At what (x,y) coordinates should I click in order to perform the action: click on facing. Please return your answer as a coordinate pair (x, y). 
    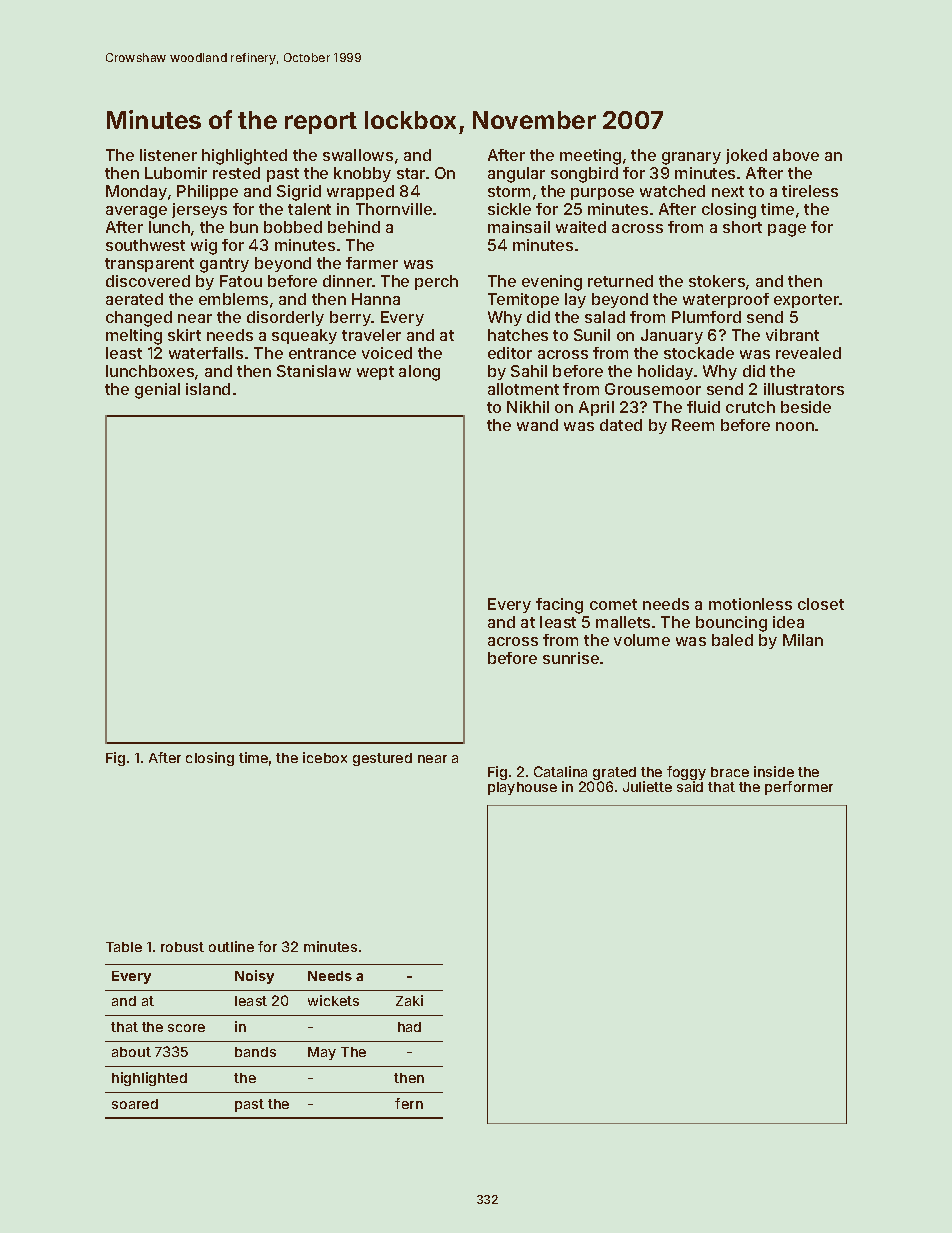
    Looking at the image, I should click on (559, 606).
